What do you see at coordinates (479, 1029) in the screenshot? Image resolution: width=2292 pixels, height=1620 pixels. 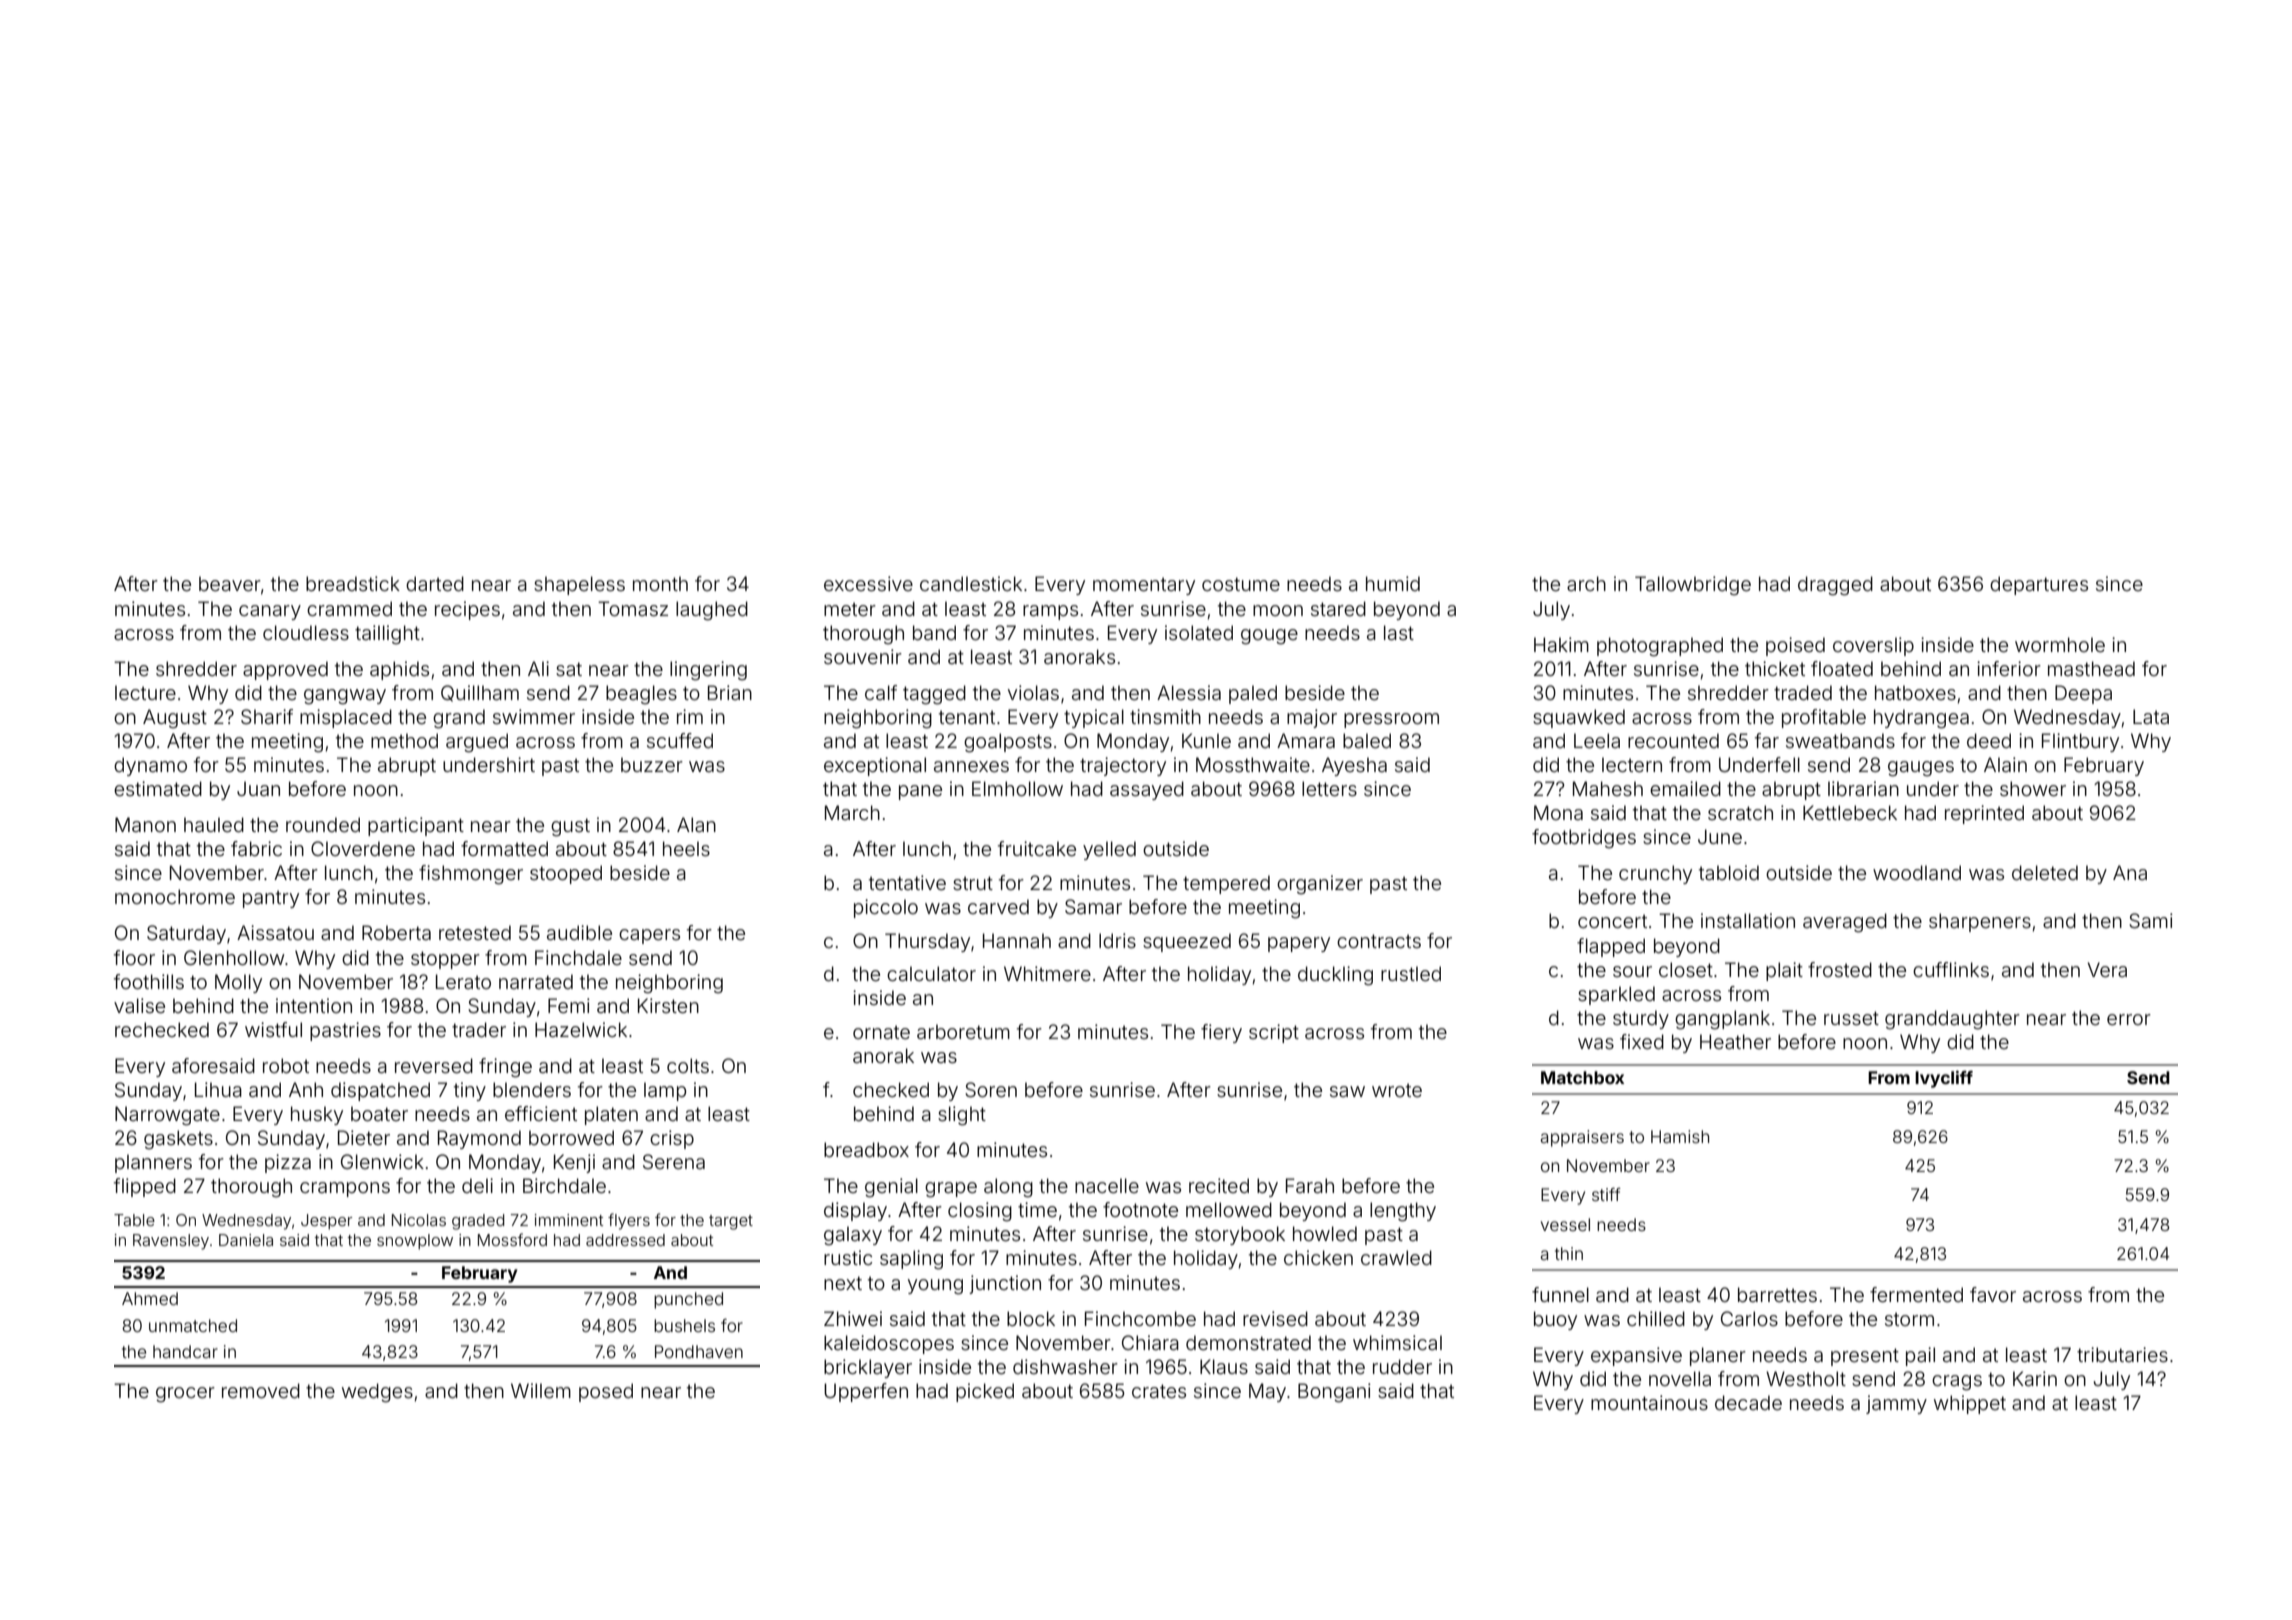 I see `trader` at bounding box center [479, 1029].
